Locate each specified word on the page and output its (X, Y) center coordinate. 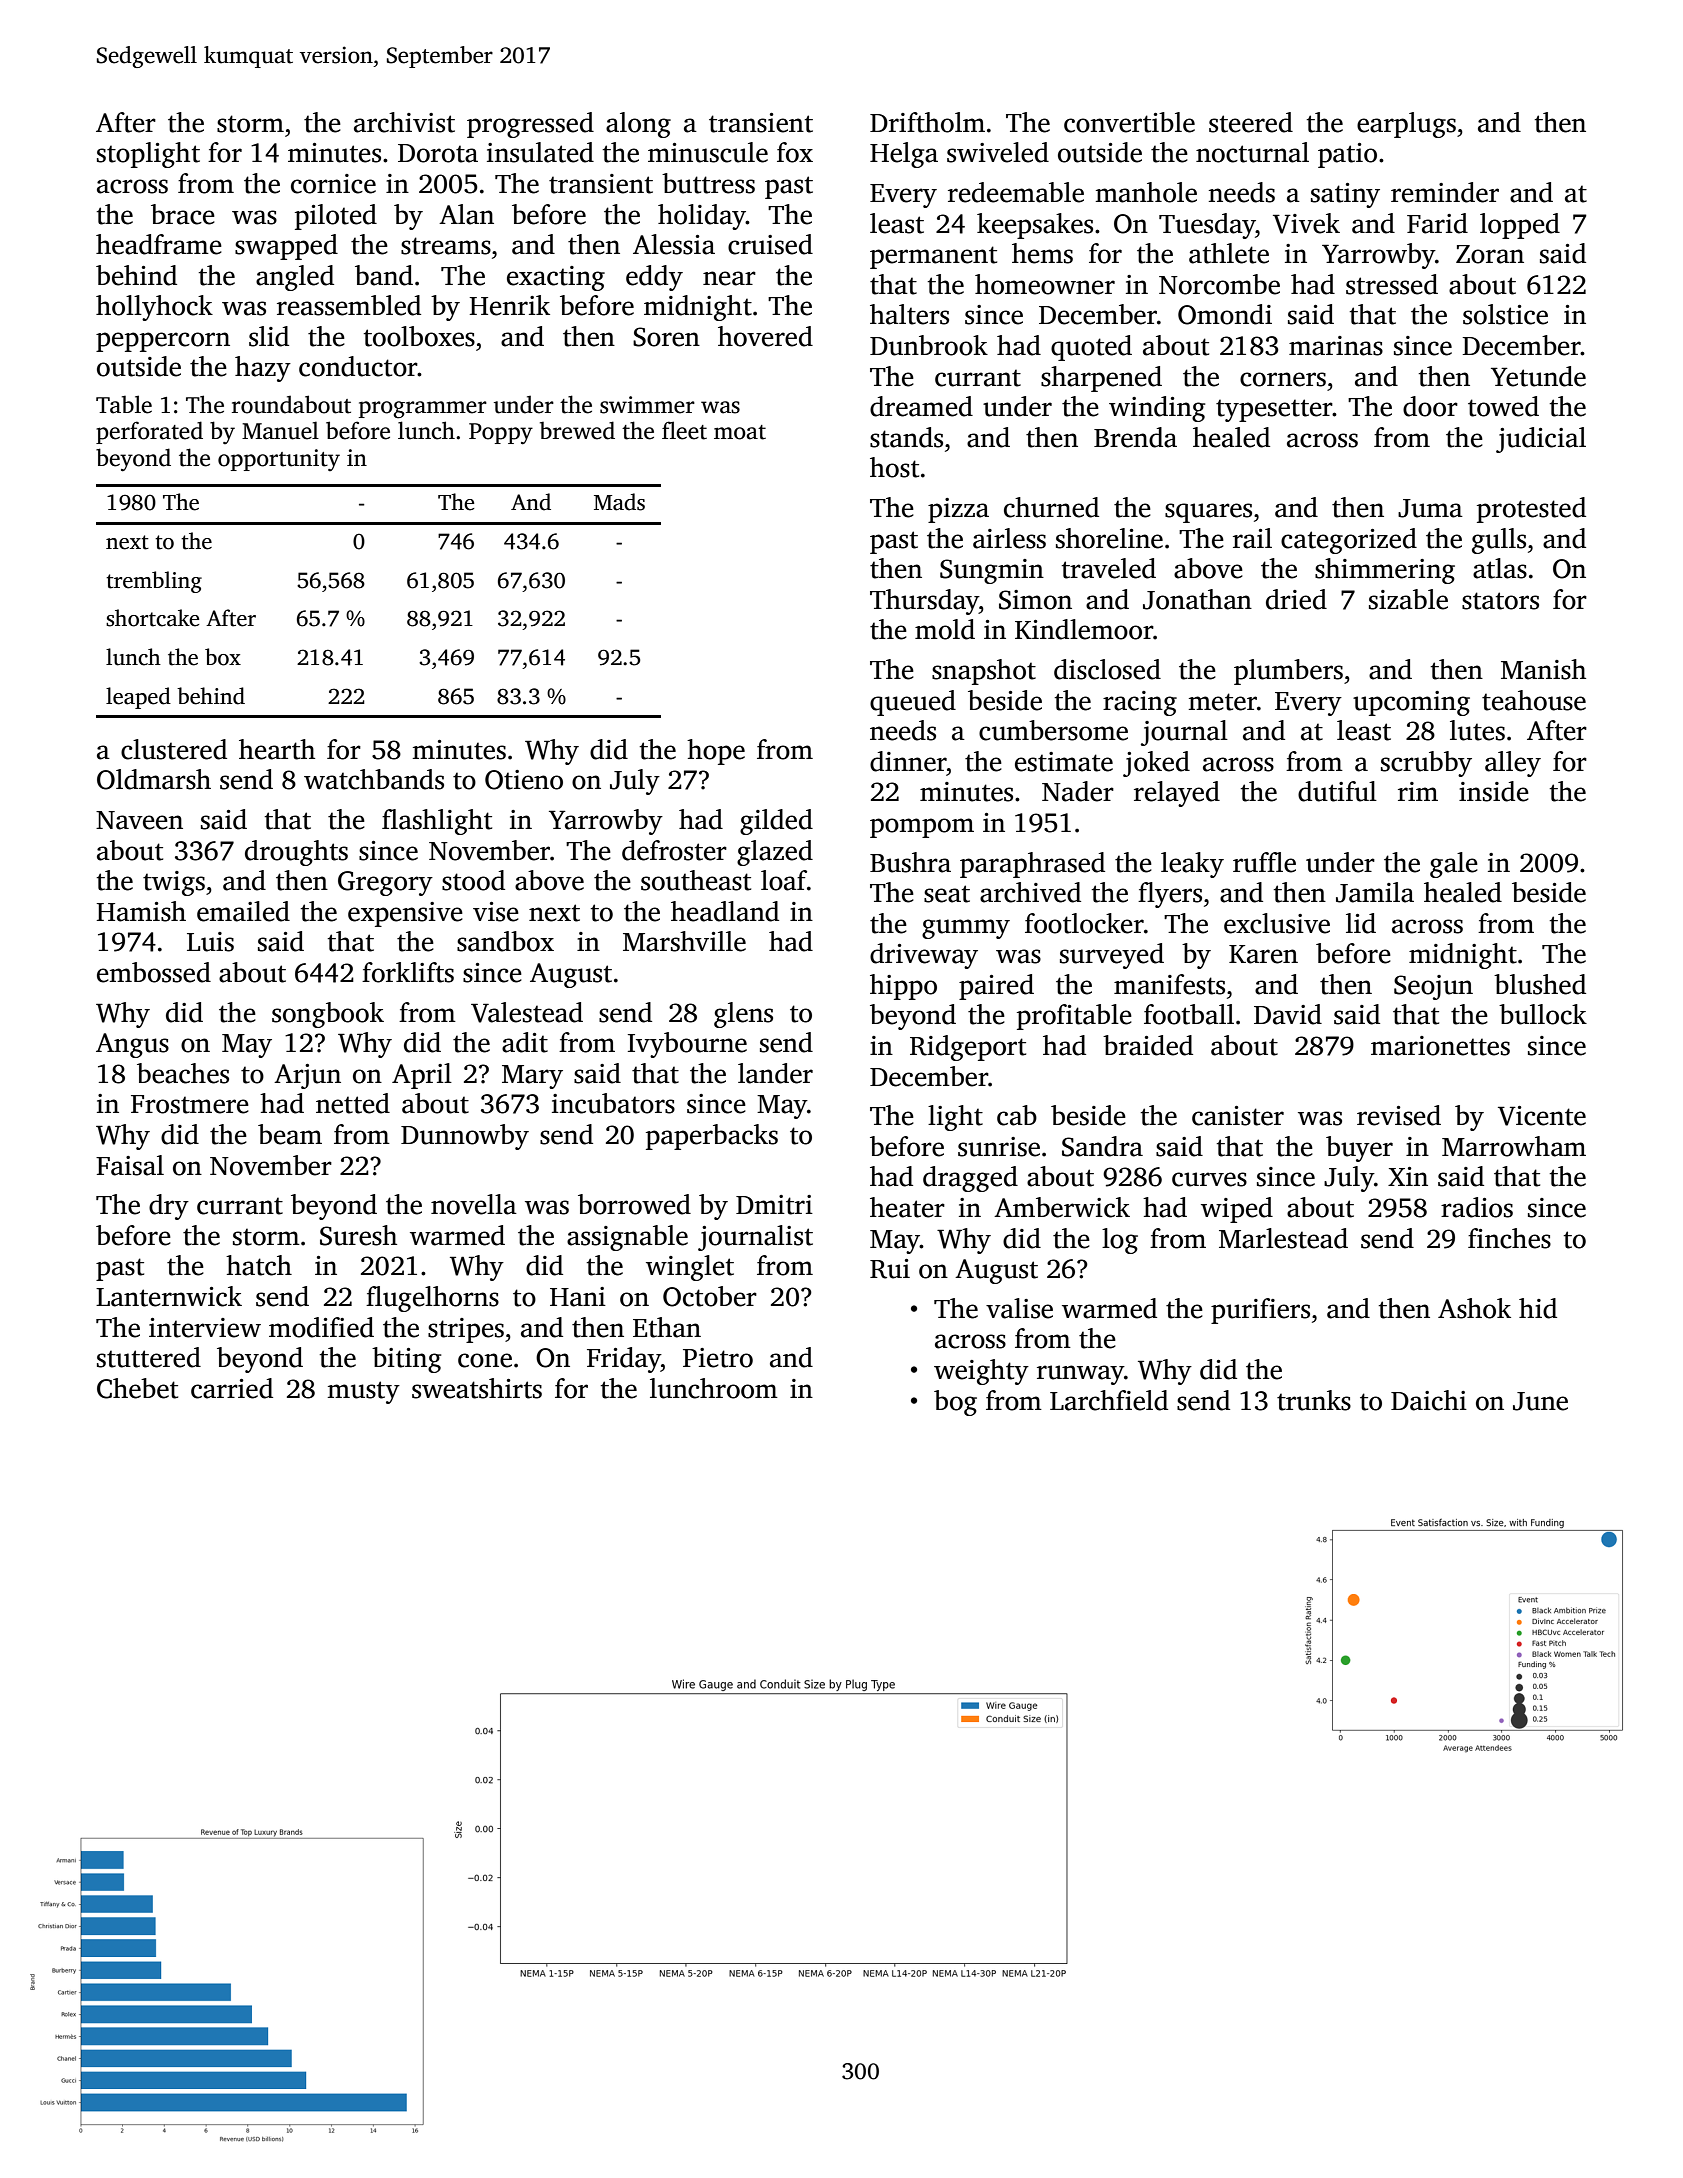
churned (1051, 507)
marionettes (1440, 1046)
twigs (174, 883)
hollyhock (154, 308)
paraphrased (1032, 865)
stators (1500, 601)
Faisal (130, 1165)
